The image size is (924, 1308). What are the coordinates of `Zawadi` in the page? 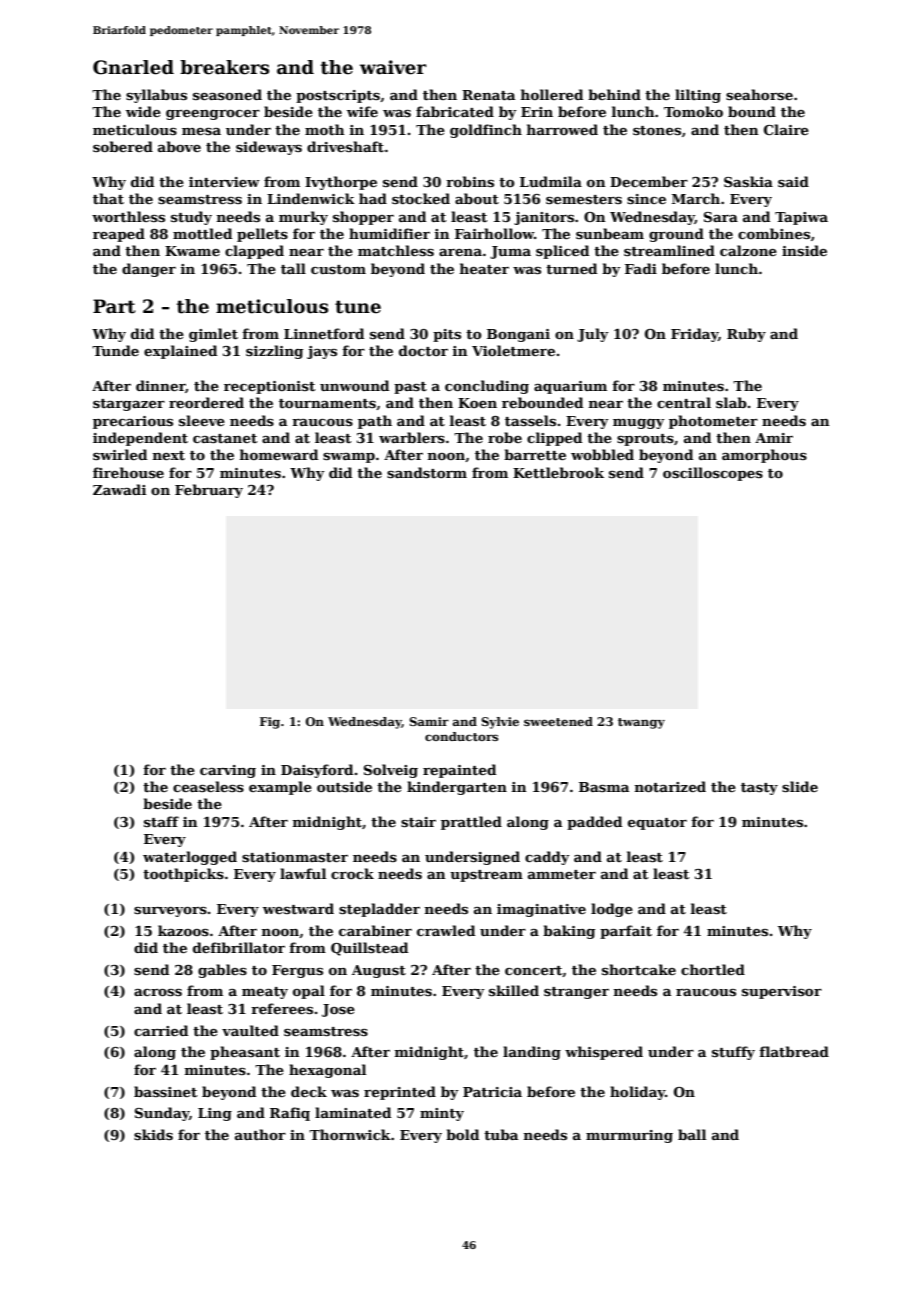 It's located at (119, 489).
